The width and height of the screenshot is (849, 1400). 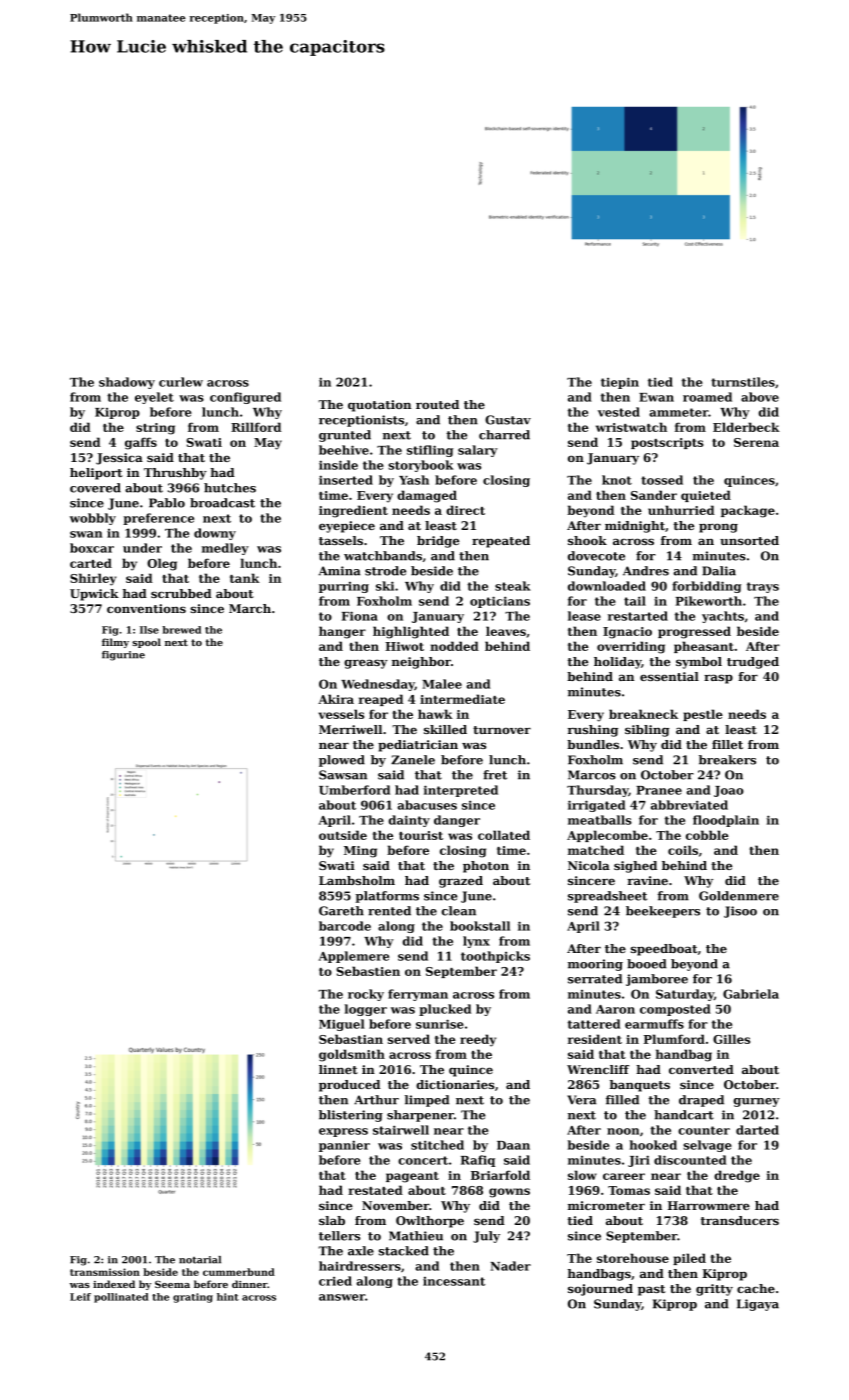 What do you see at coordinates (342, 761) in the screenshot?
I see `plowed` at bounding box center [342, 761].
